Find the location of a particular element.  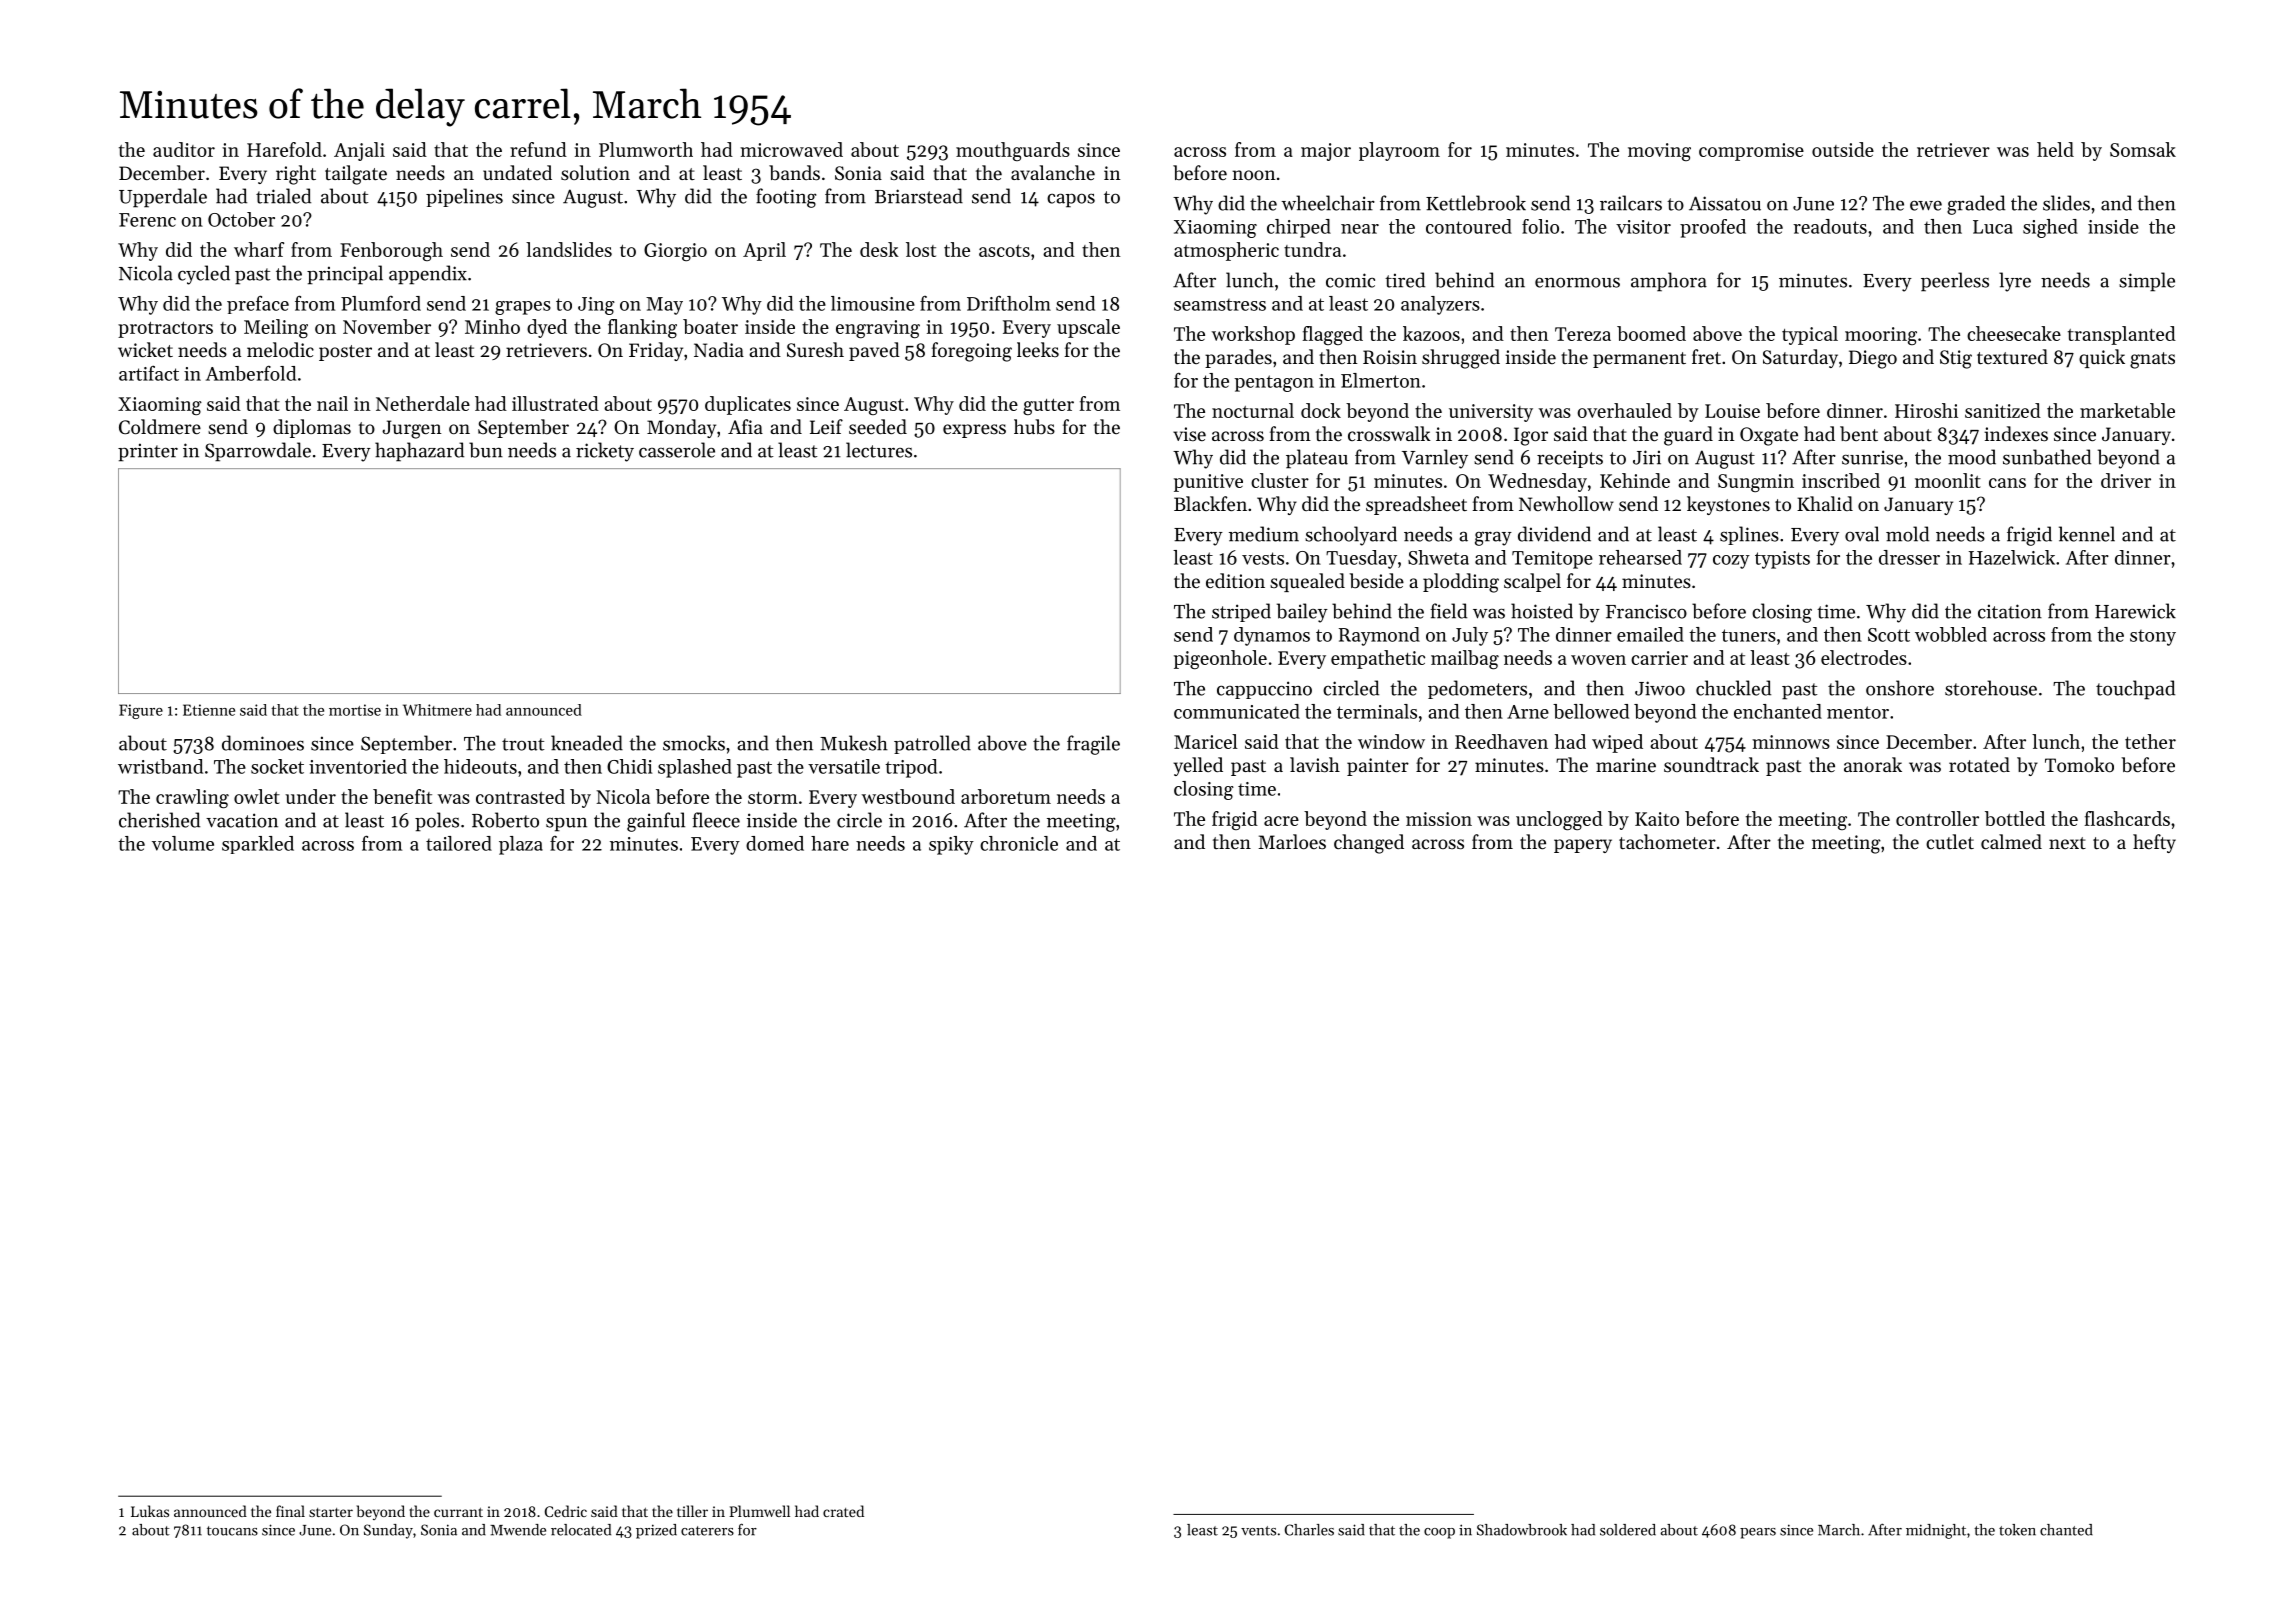

arboretum is located at coordinates (1006, 796).
